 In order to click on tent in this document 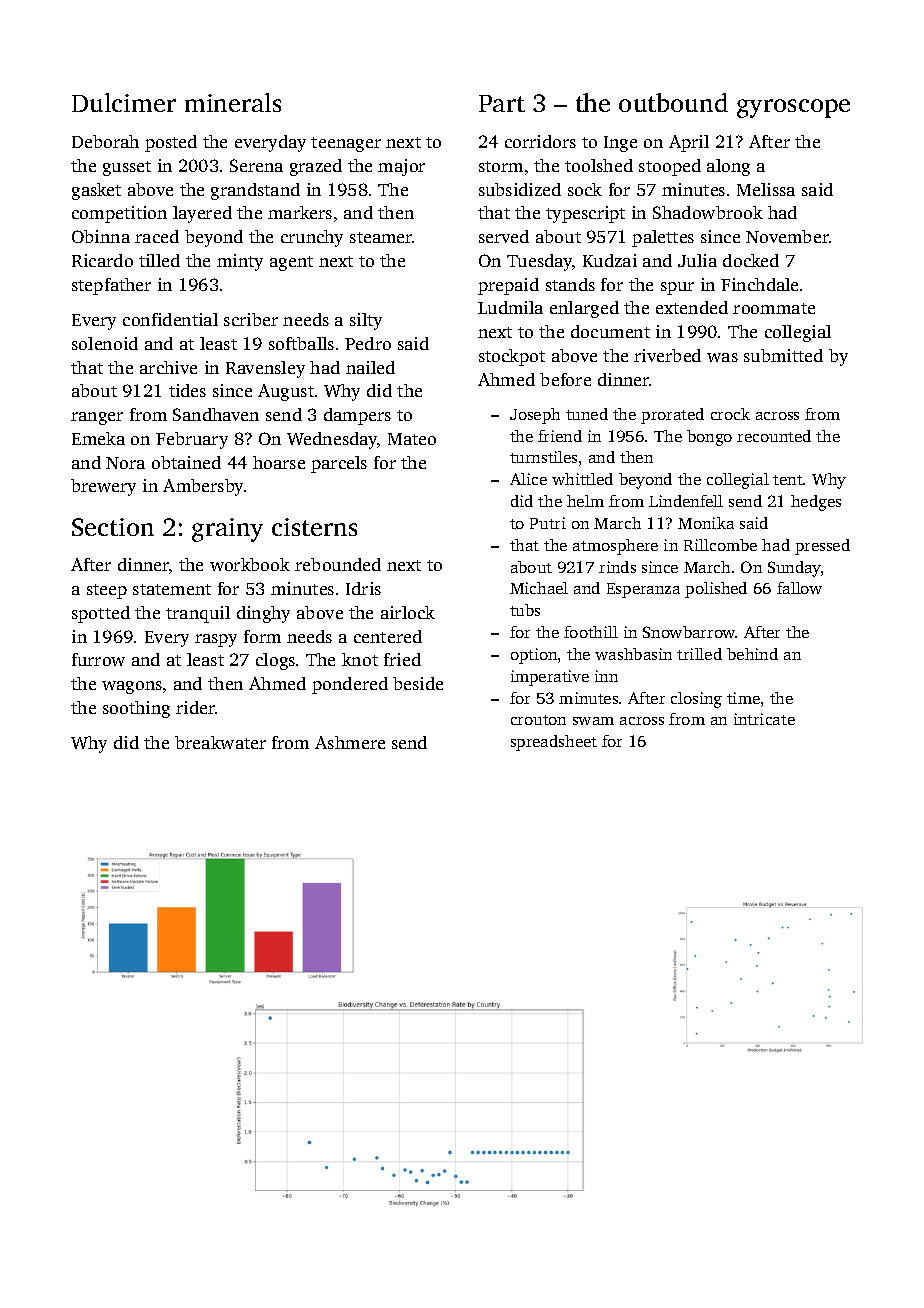, I will do `click(788, 480)`.
